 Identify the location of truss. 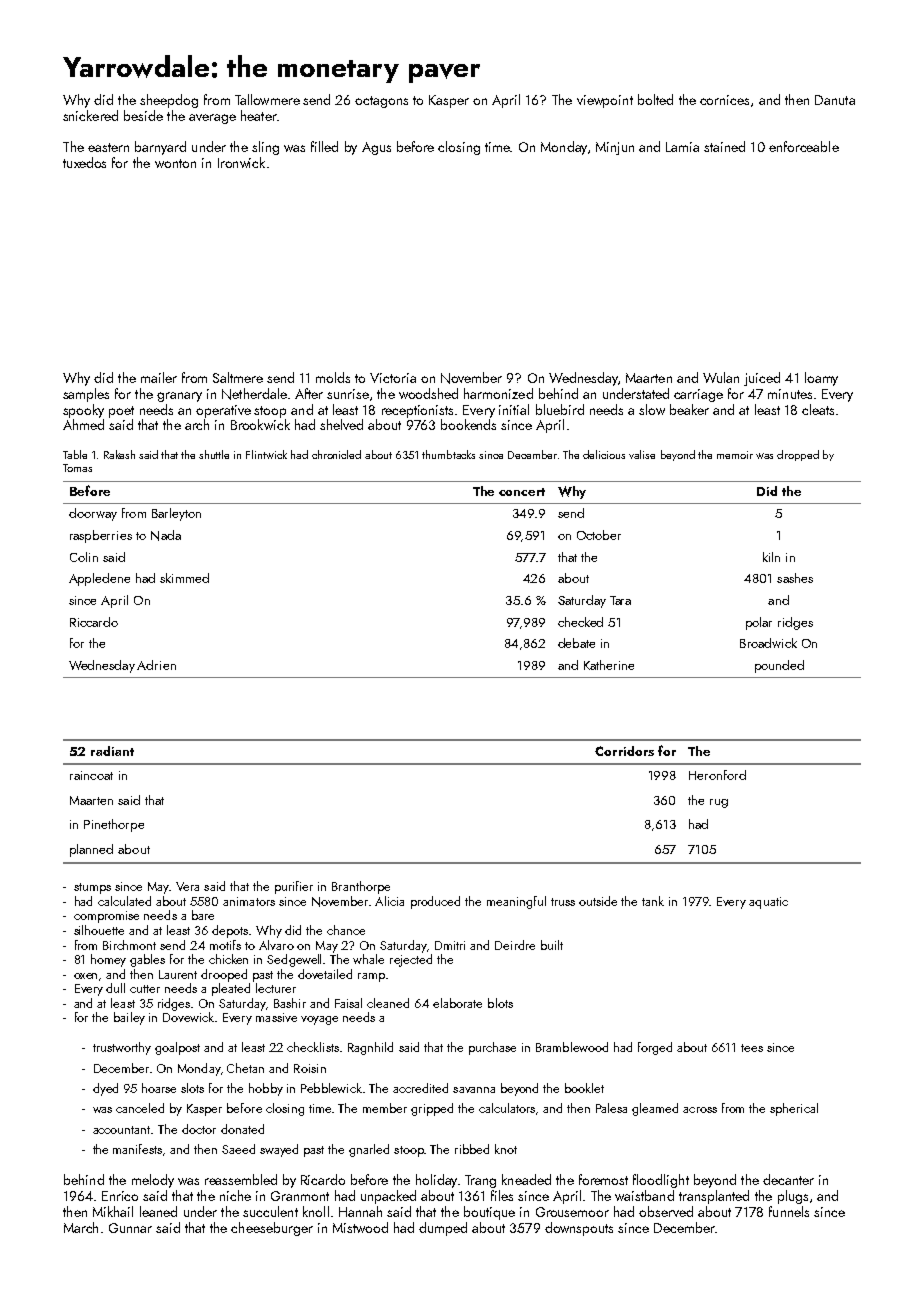
(563, 902).
